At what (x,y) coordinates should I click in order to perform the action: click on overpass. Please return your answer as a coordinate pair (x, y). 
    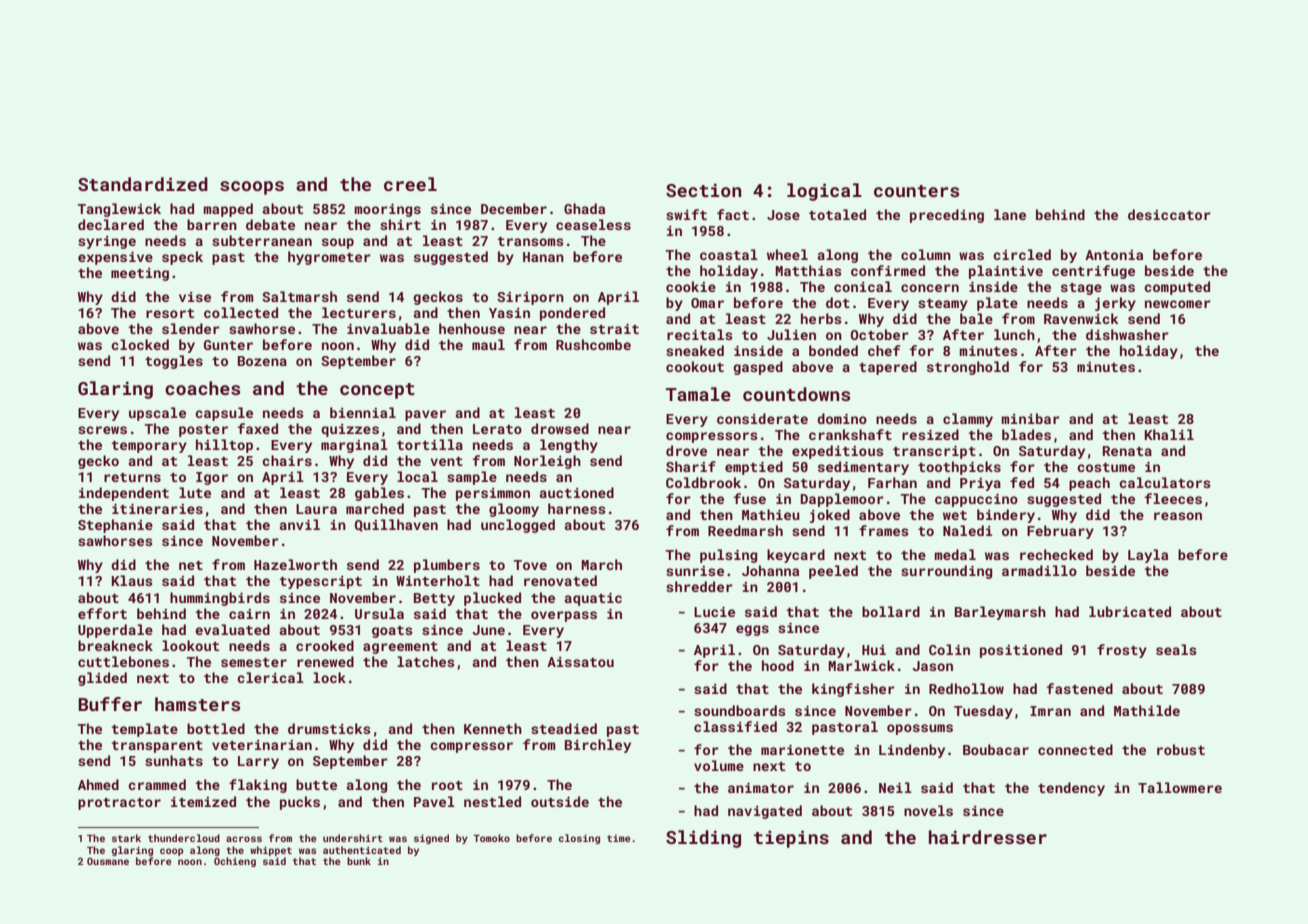
    Looking at the image, I should click on (564, 616).
